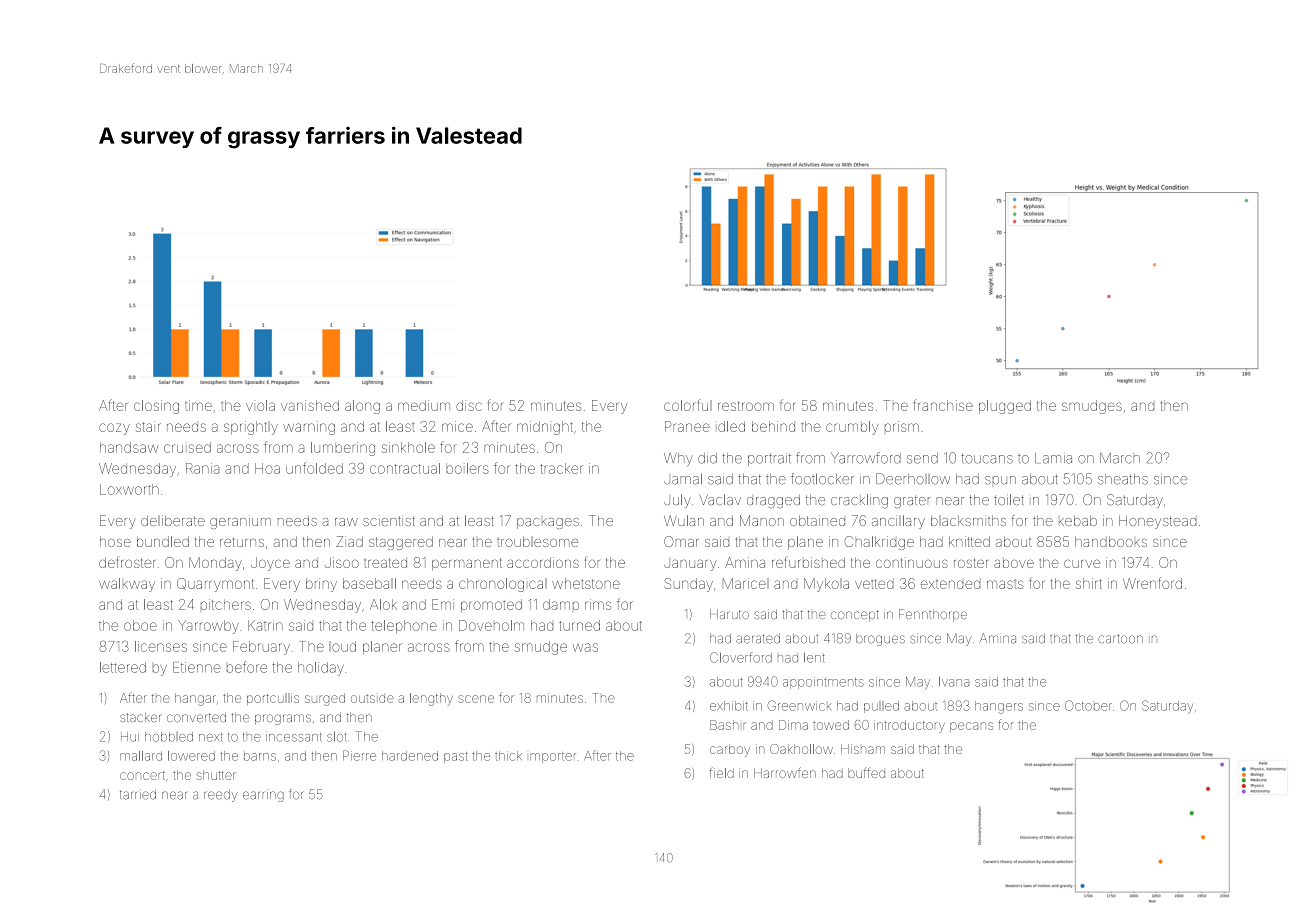  I want to click on lent, so click(814, 657).
